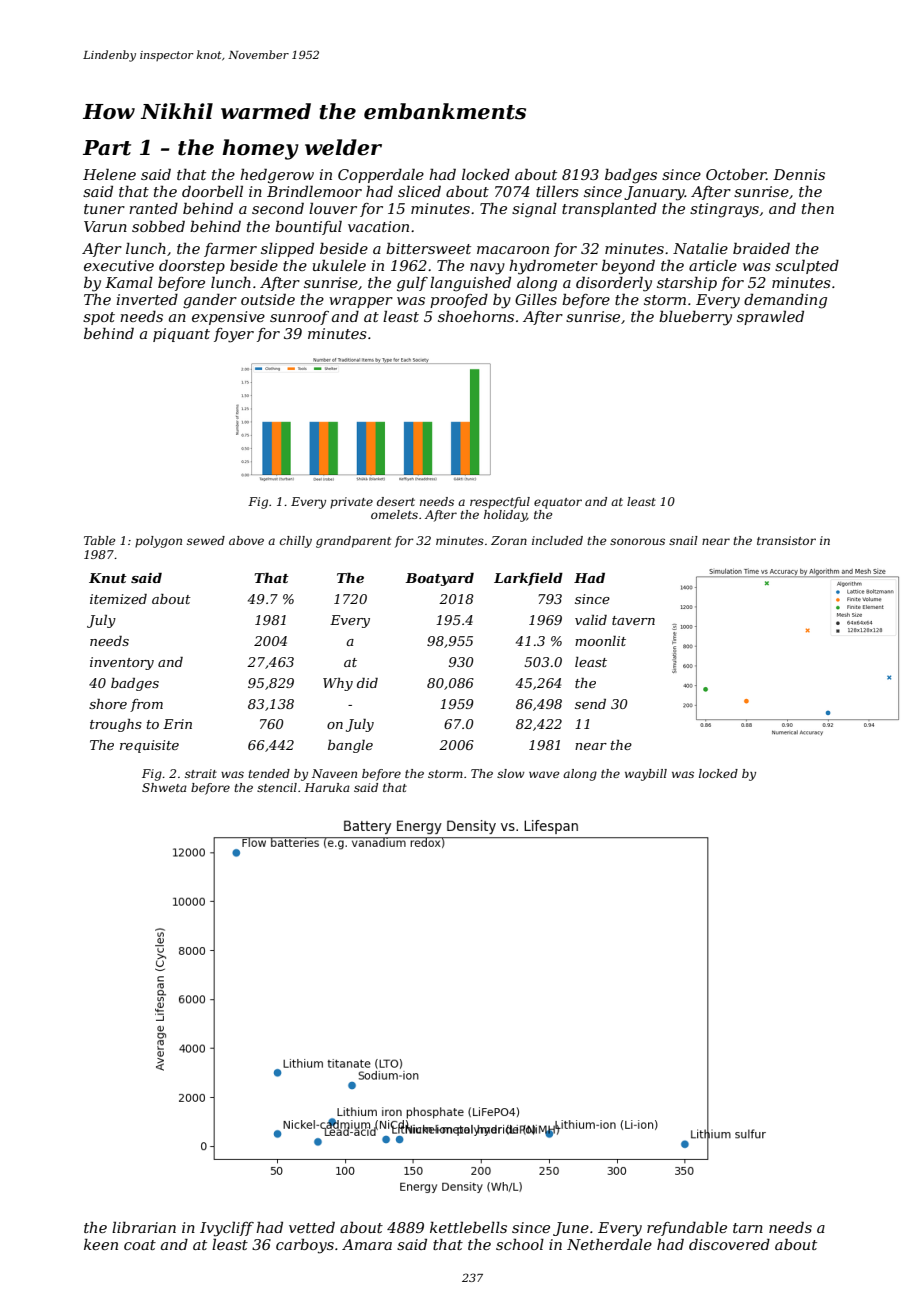  What do you see at coordinates (312, 1227) in the screenshot?
I see `vetted` at bounding box center [312, 1227].
